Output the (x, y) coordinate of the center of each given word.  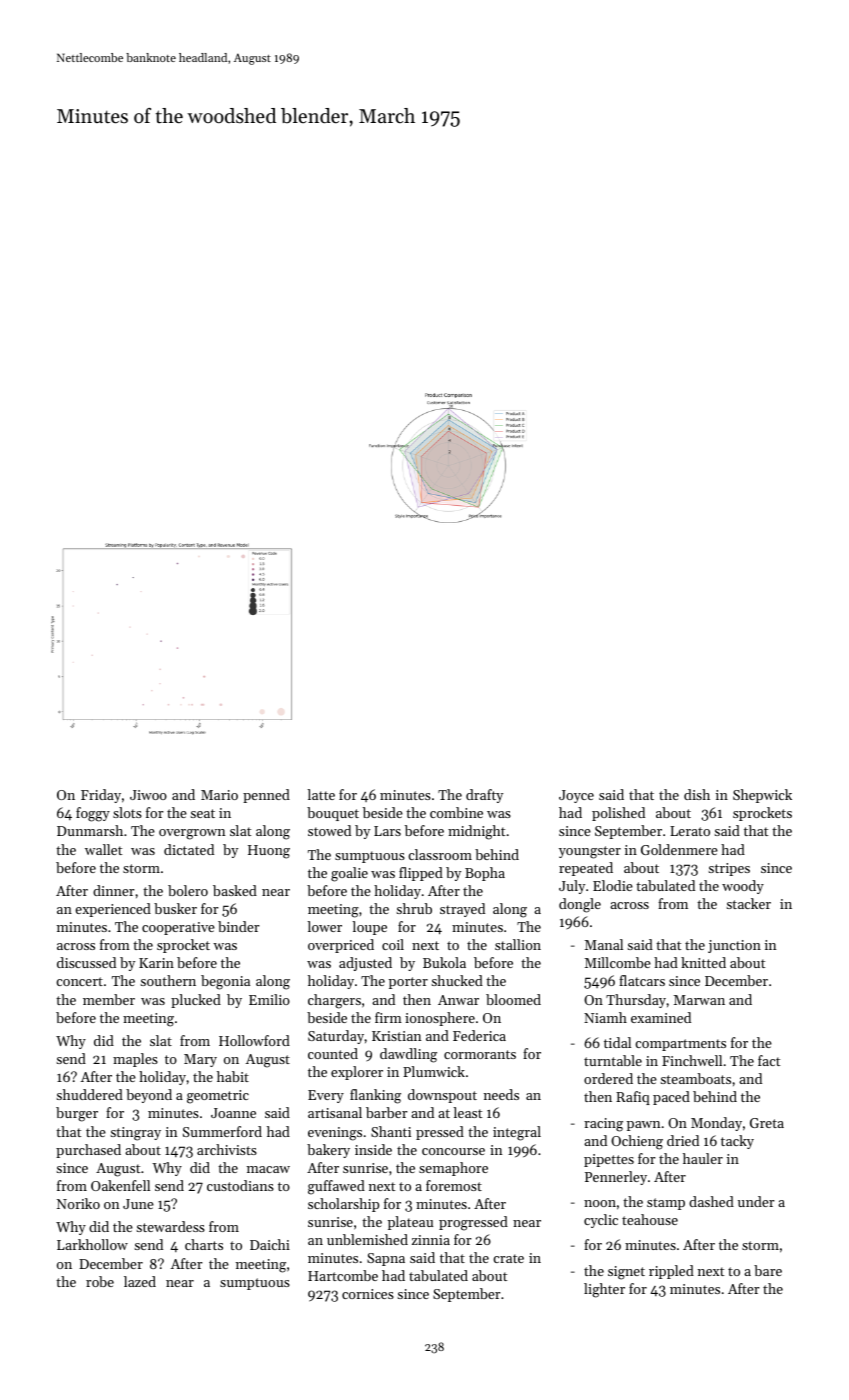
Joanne (233, 1113)
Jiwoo (148, 795)
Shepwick (762, 796)
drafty (484, 796)
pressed (440, 1133)
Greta (767, 1123)
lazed (140, 1281)
